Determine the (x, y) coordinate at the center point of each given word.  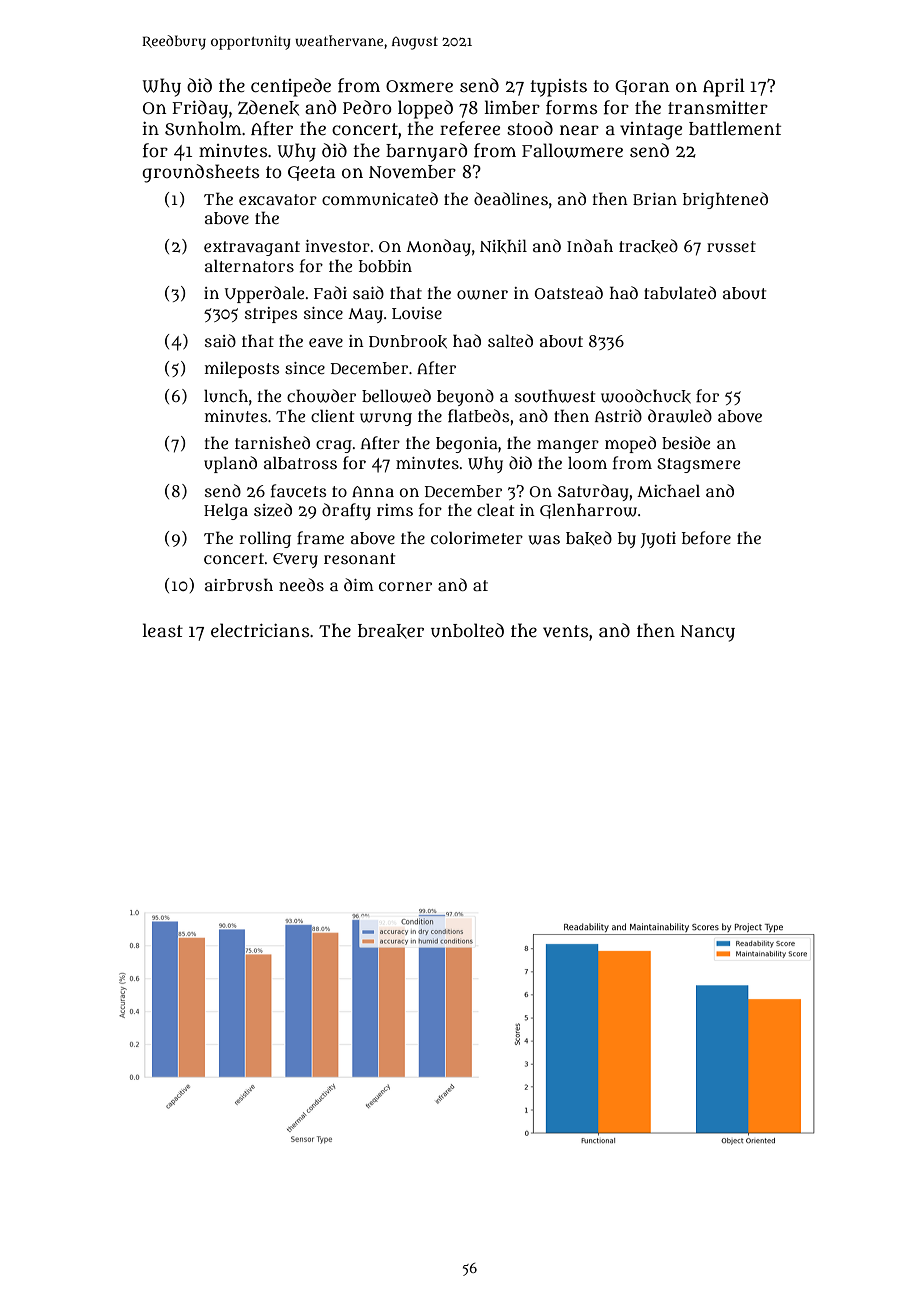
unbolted (467, 630)
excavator (278, 199)
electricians (260, 630)
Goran (642, 87)
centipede (291, 87)
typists (558, 88)
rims (395, 510)
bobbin (385, 266)
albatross (300, 462)
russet (731, 247)
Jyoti (658, 540)
